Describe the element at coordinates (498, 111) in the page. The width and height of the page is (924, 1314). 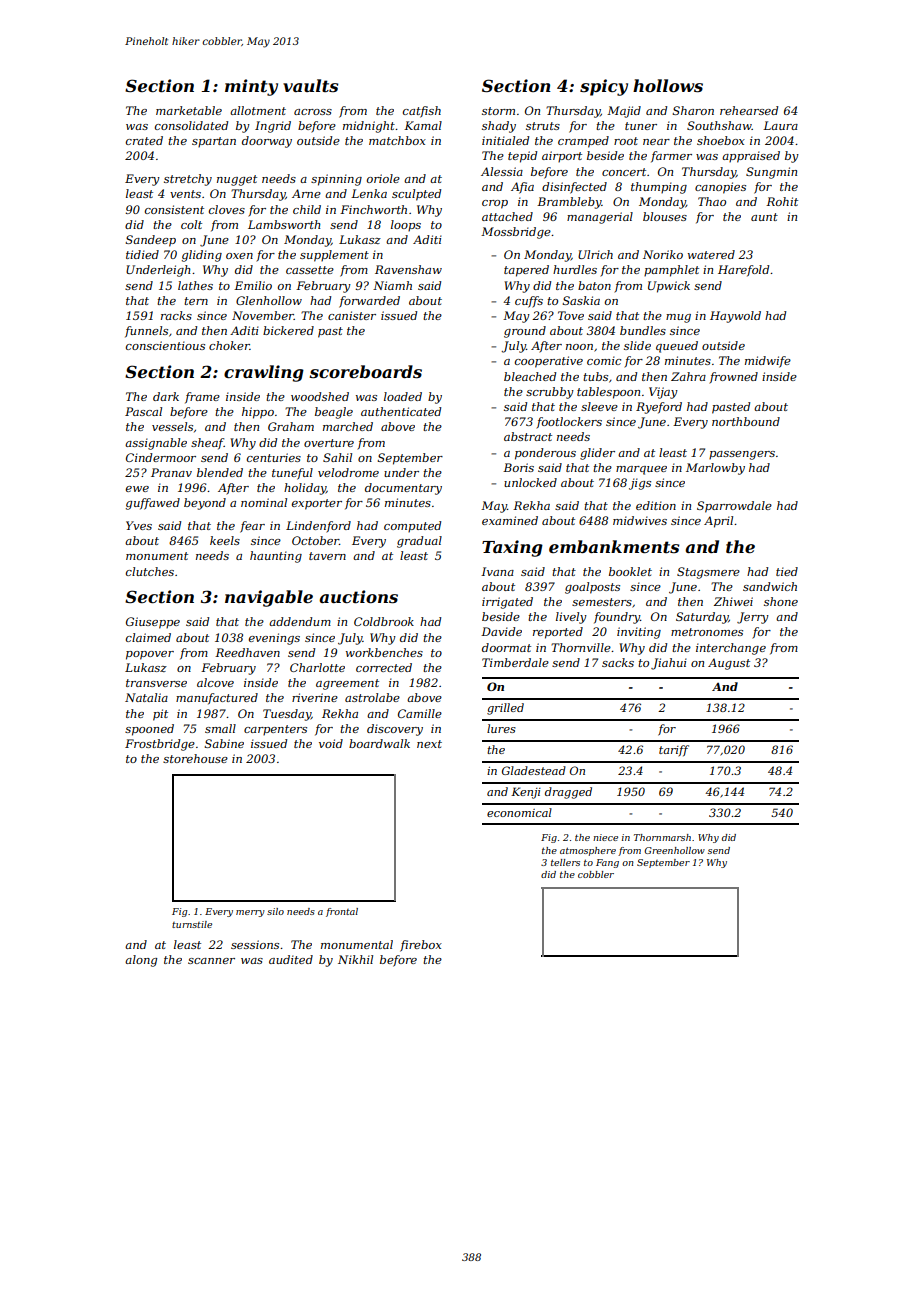
I see `storm` at that location.
